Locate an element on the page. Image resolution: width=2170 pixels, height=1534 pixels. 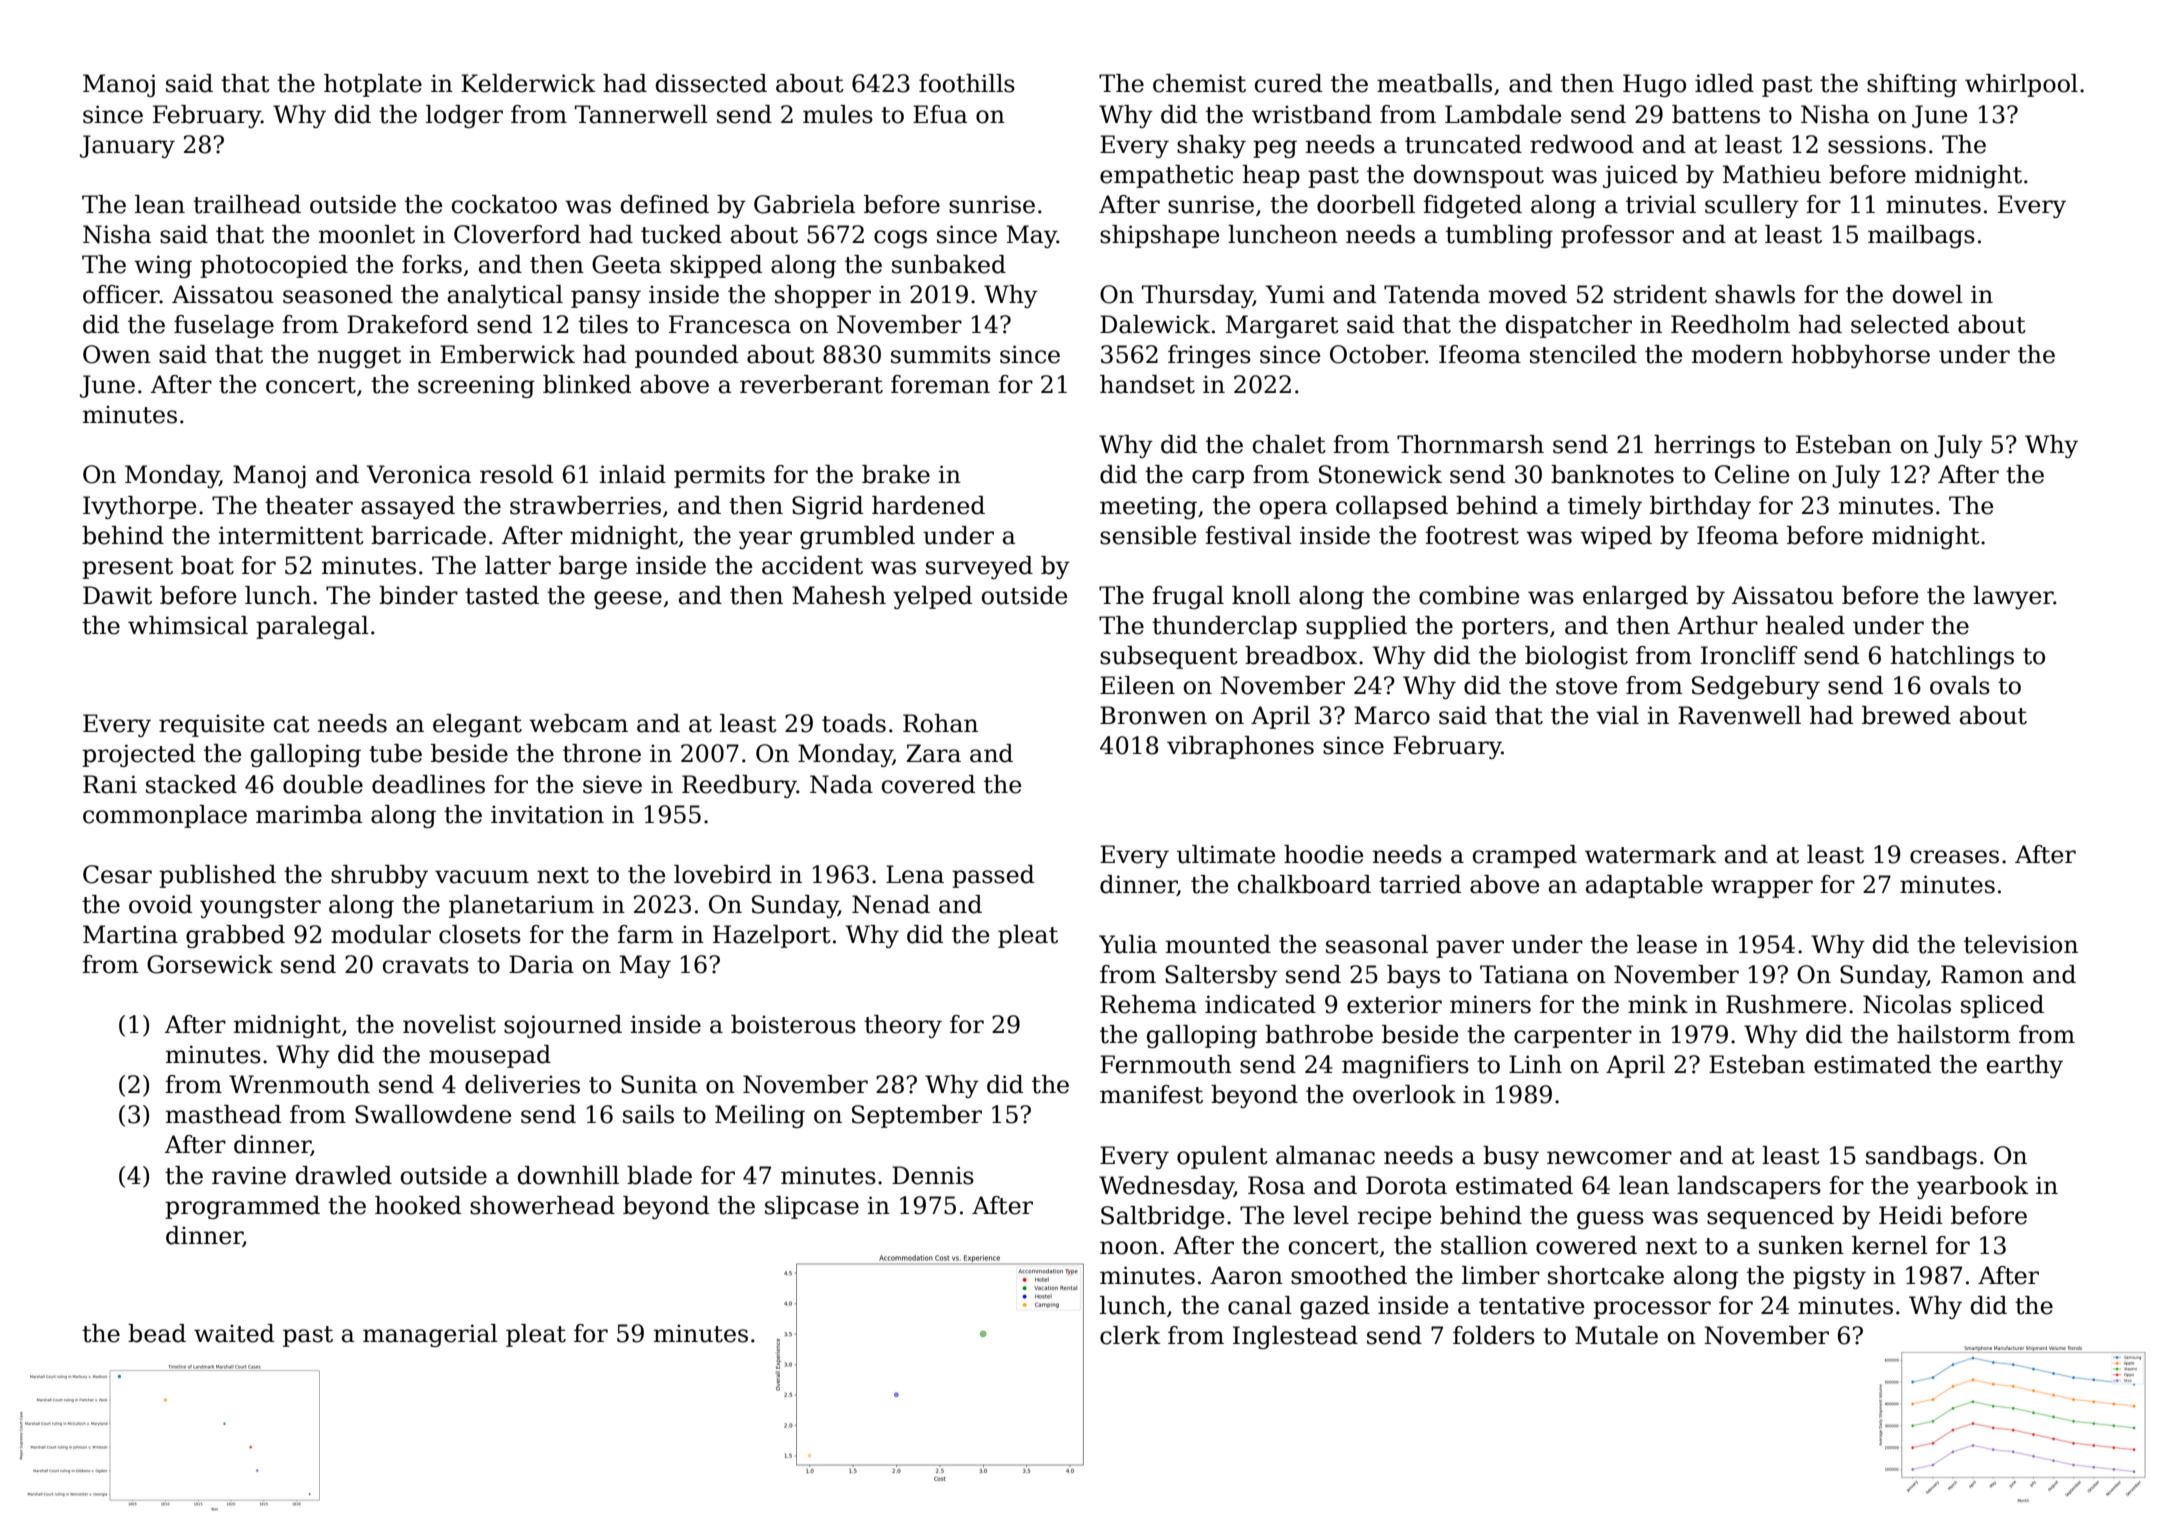
whimsical is located at coordinates (188, 625).
